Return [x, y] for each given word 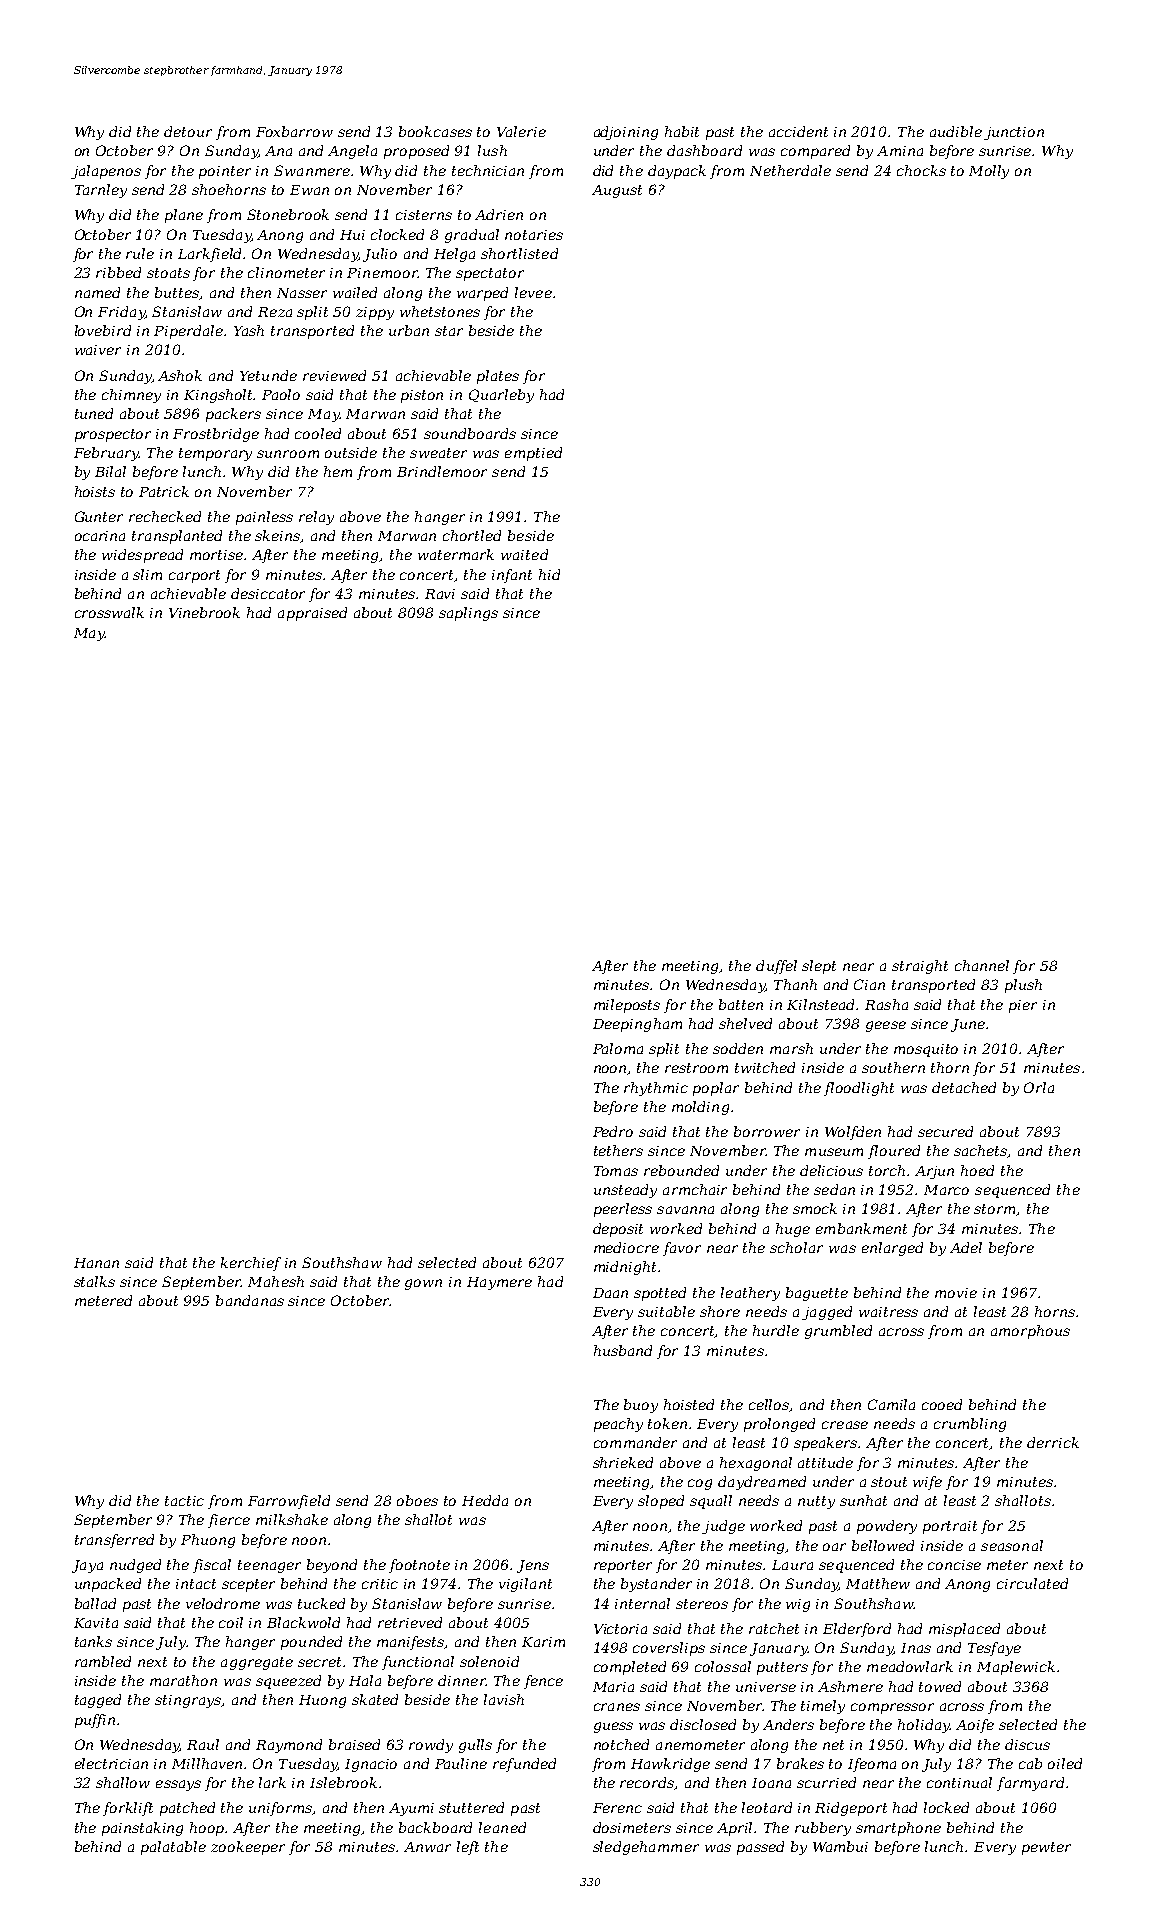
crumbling [970, 1425]
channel [982, 965]
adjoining [626, 133]
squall [711, 1502]
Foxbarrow [294, 131]
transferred [114, 1541]
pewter [1046, 1848]
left [468, 1848]
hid [549, 574]
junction [1014, 133]
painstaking [142, 1829]
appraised [312, 614]
